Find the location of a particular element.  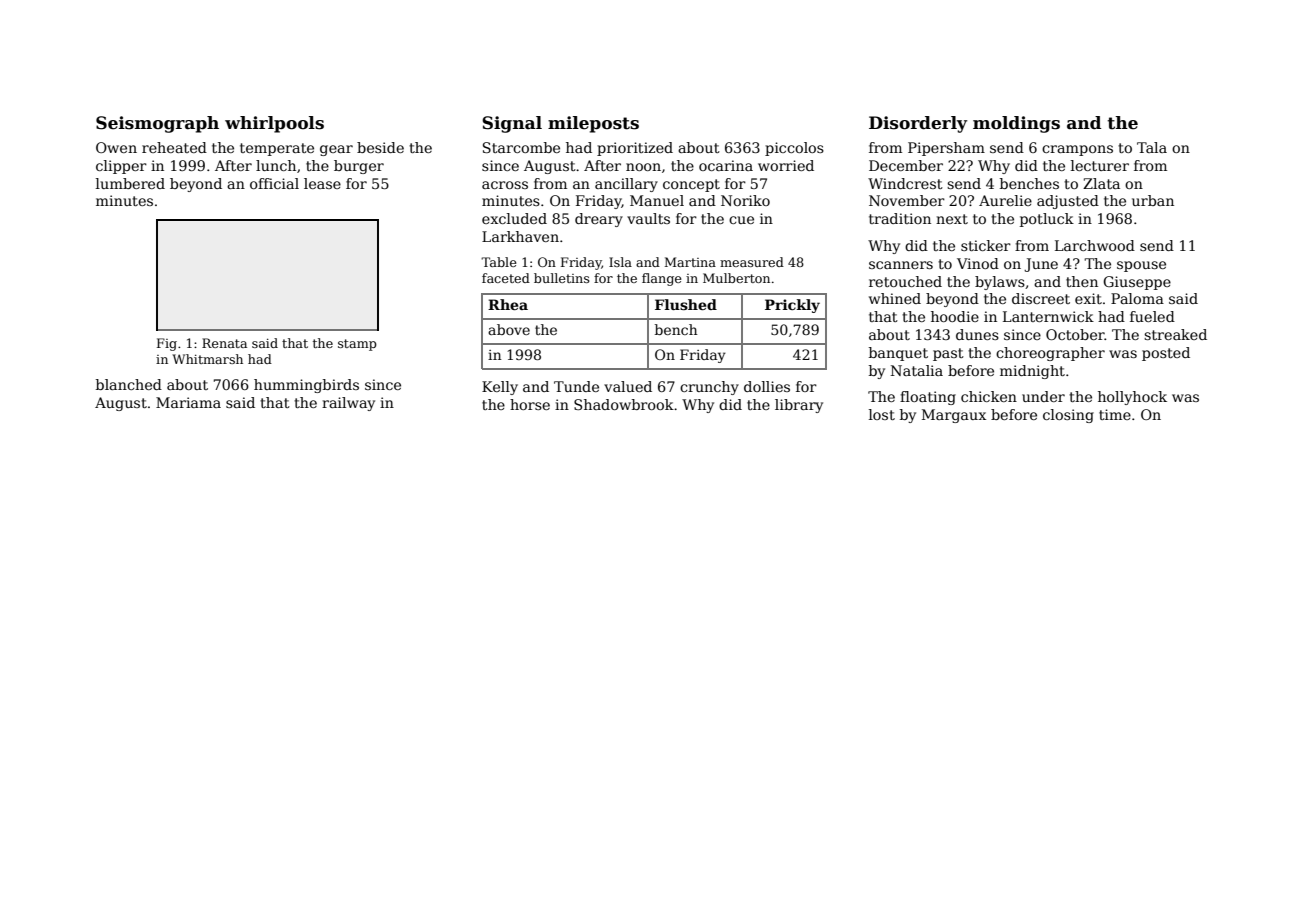

Seismograph is located at coordinates (157, 124).
